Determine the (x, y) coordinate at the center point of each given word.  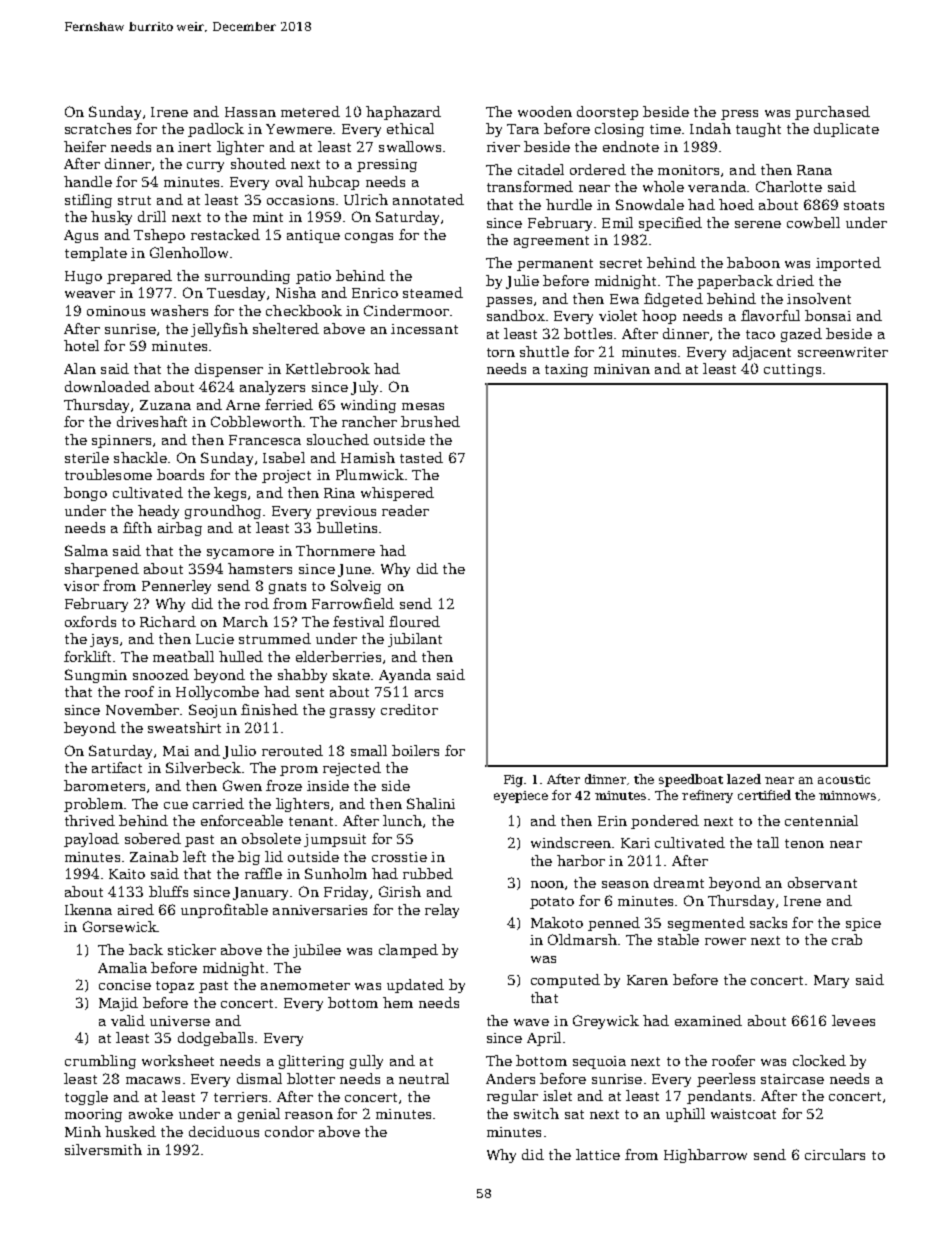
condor (289, 1131)
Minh (83, 1131)
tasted (421, 457)
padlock (216, 130)
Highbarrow (705, 1156)
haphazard (403, 113)
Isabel (284, 457)
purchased (832, 113)
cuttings (792, 370)
